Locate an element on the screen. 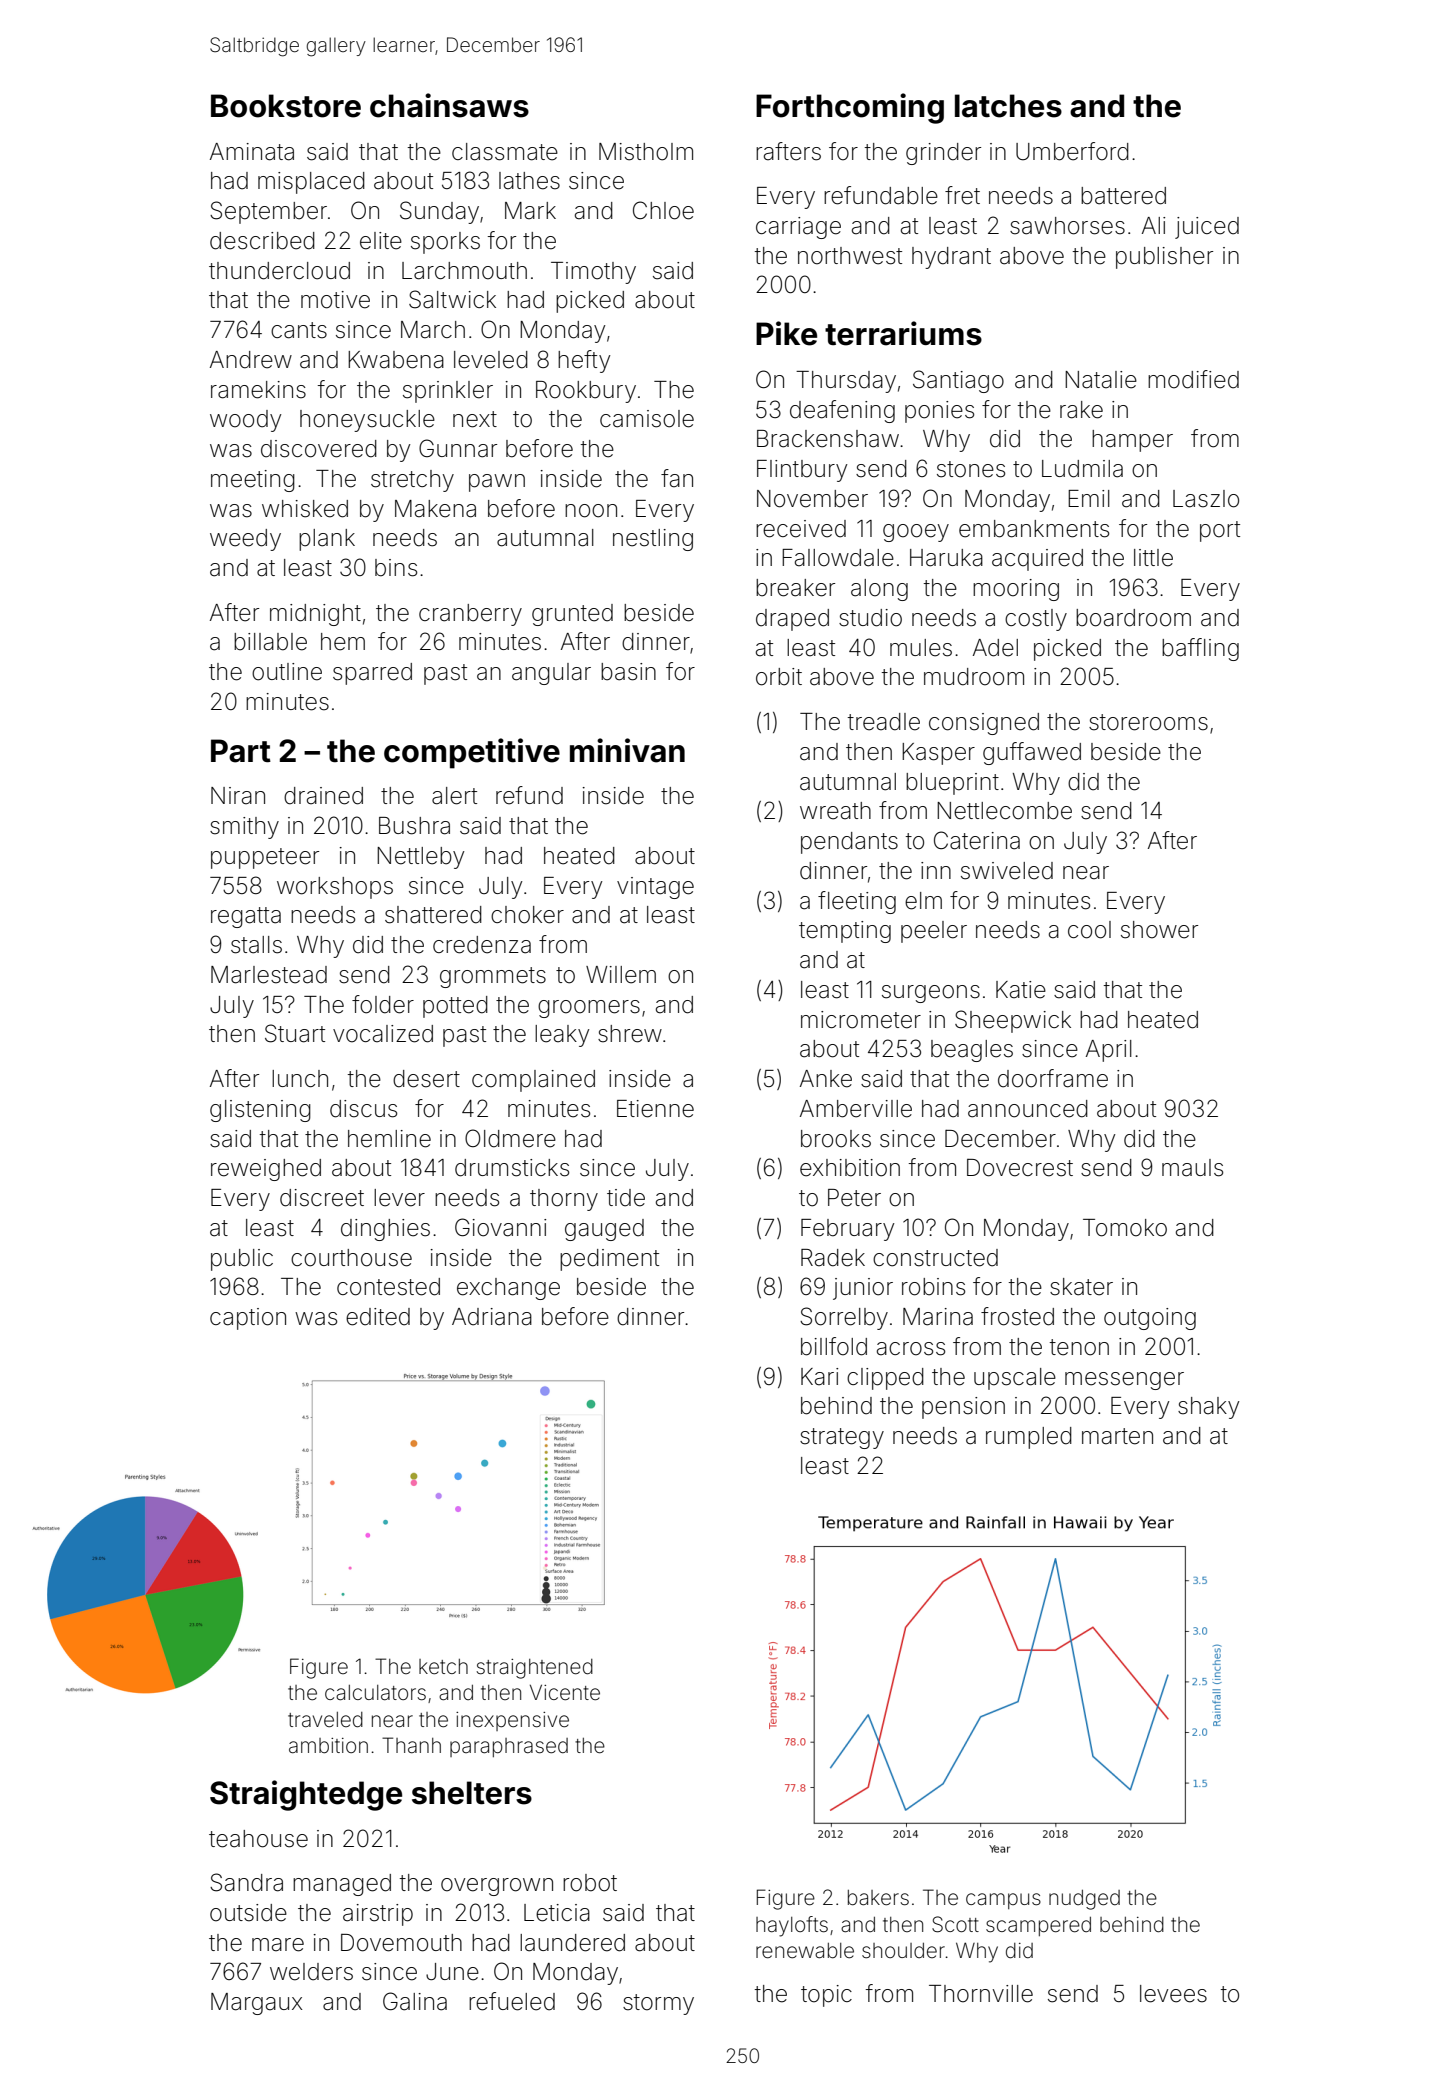 The image size is (1450, 2100). ambition is located at coordinates (328, 1745).
